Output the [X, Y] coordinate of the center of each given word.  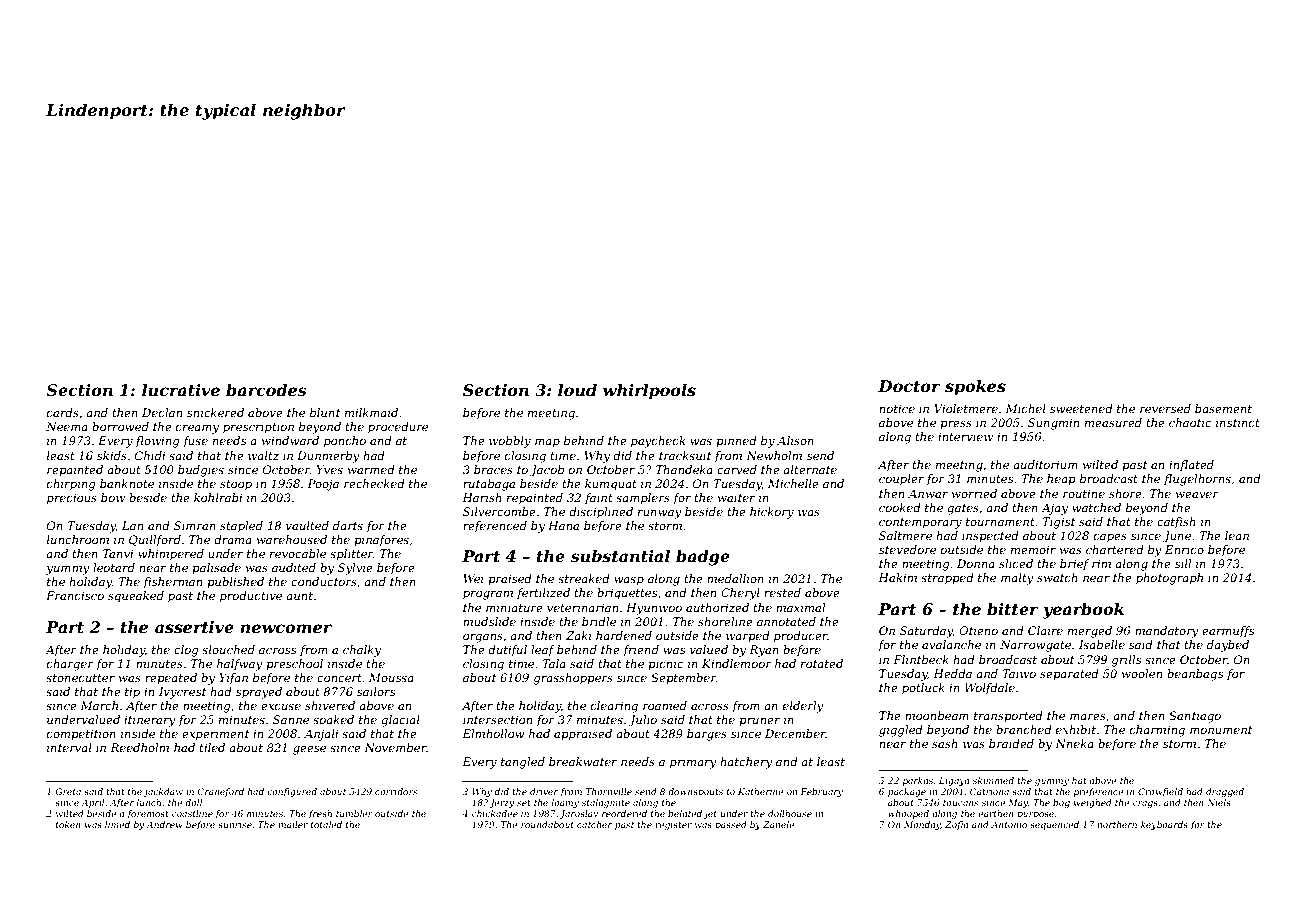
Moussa [391, 677]
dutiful [507, 651]
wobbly [510, 442]
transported [1008, 717]
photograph [1169, 579]
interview [965, 436]
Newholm [774, 455]
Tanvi [118, 553]
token [68, 824]
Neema [67, 426]
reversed [1165, 408]
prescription [258, 428]
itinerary [150, 721]
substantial [620, 556]
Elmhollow [493, 733]
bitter [1013, 609]
